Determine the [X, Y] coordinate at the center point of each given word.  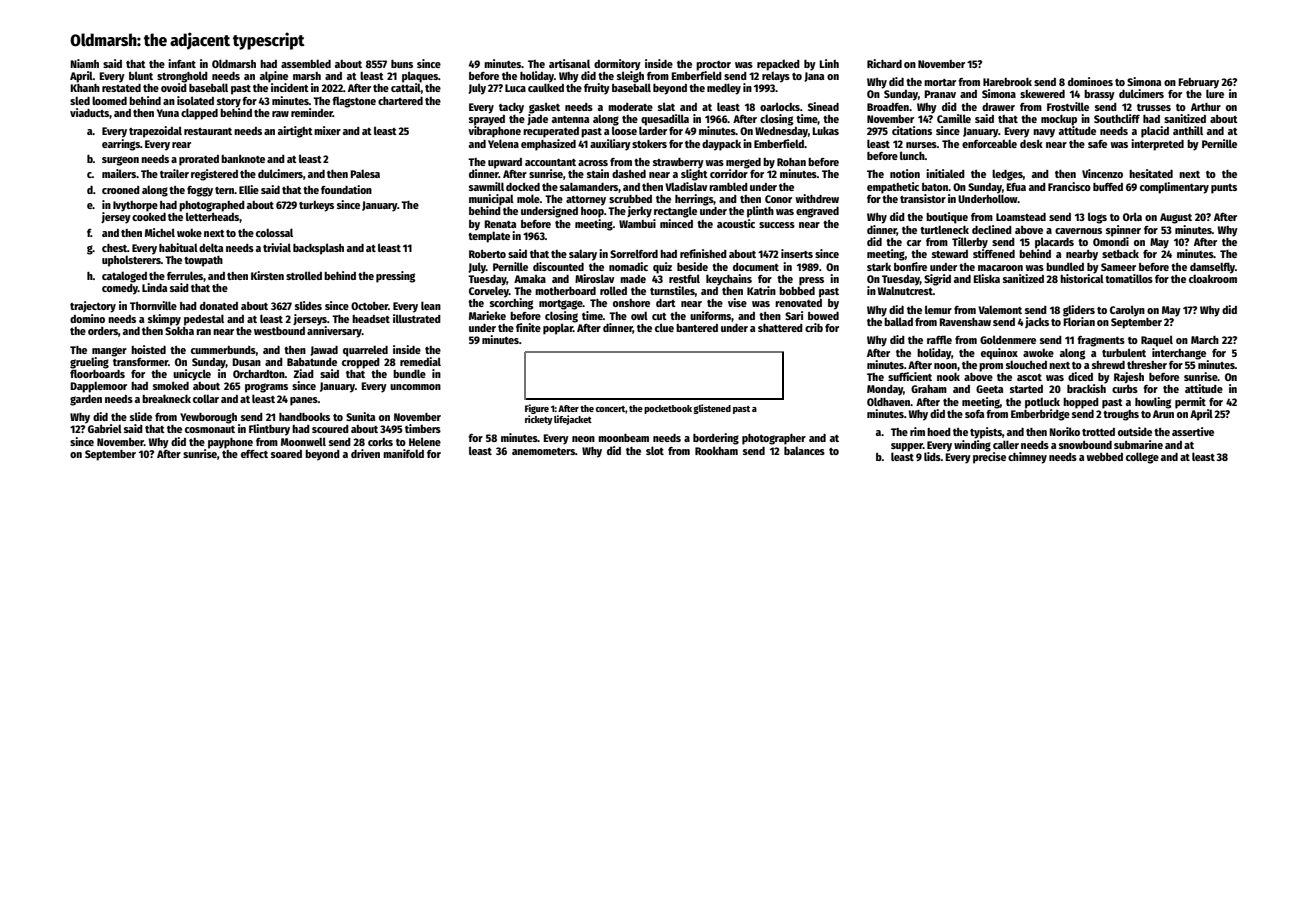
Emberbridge [1040, 415]
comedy [120, 289]
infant [182, 63]
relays [776, 77]
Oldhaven [889, 401]
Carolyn [1127, 311]
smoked [171, 385]
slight [694, 175]
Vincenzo [1102, 173]
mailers [119, 173]
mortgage [561, 305]
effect [254, 454]
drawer [998, 107]
